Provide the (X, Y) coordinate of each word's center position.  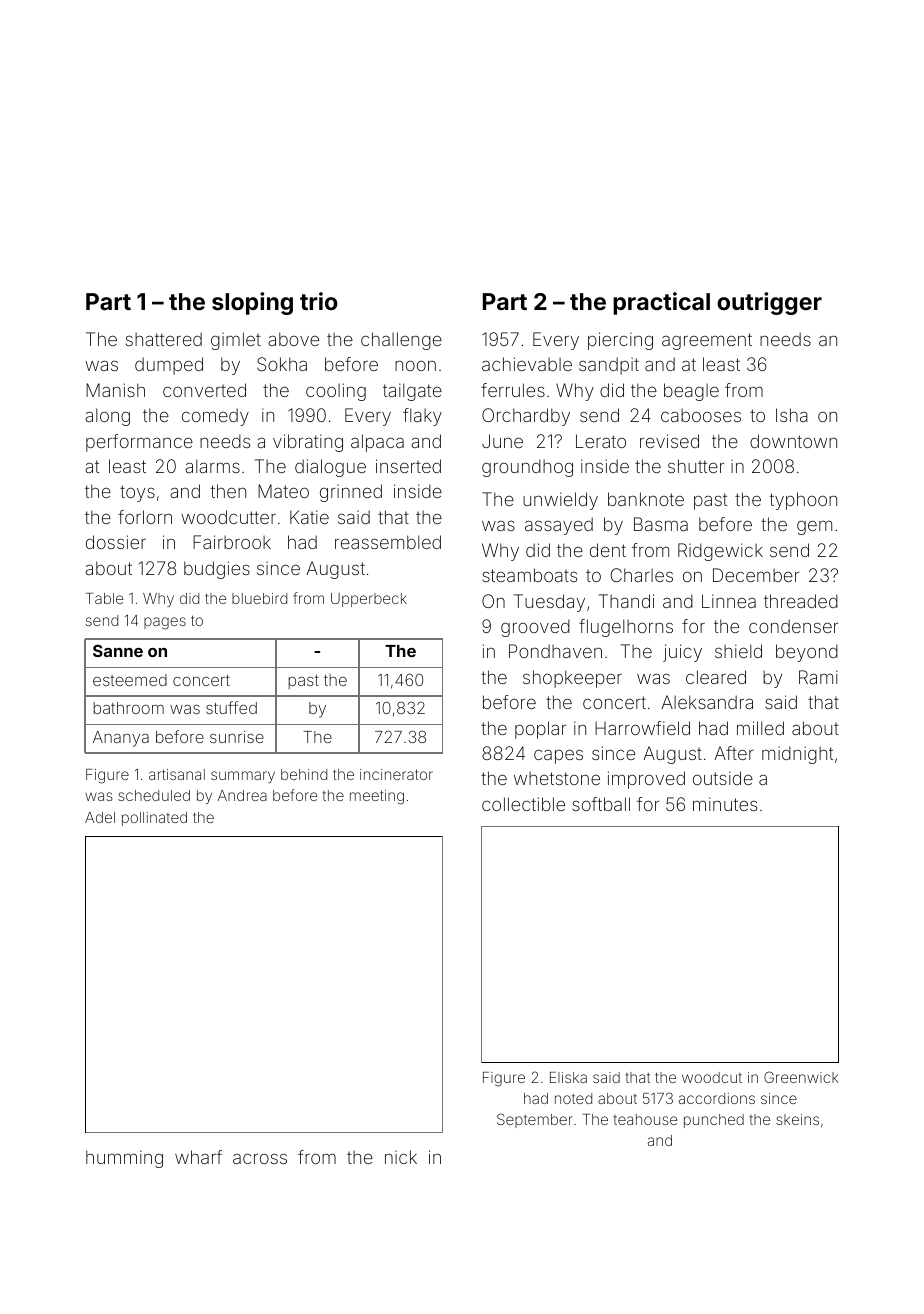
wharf (198, 1157)
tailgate (412, 392)
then (228, 491)
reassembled (388, 542)
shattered (164, 339)
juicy (682, 653)
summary (243, 777)
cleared (716, 677)
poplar (540, 730)
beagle (691, 392)
